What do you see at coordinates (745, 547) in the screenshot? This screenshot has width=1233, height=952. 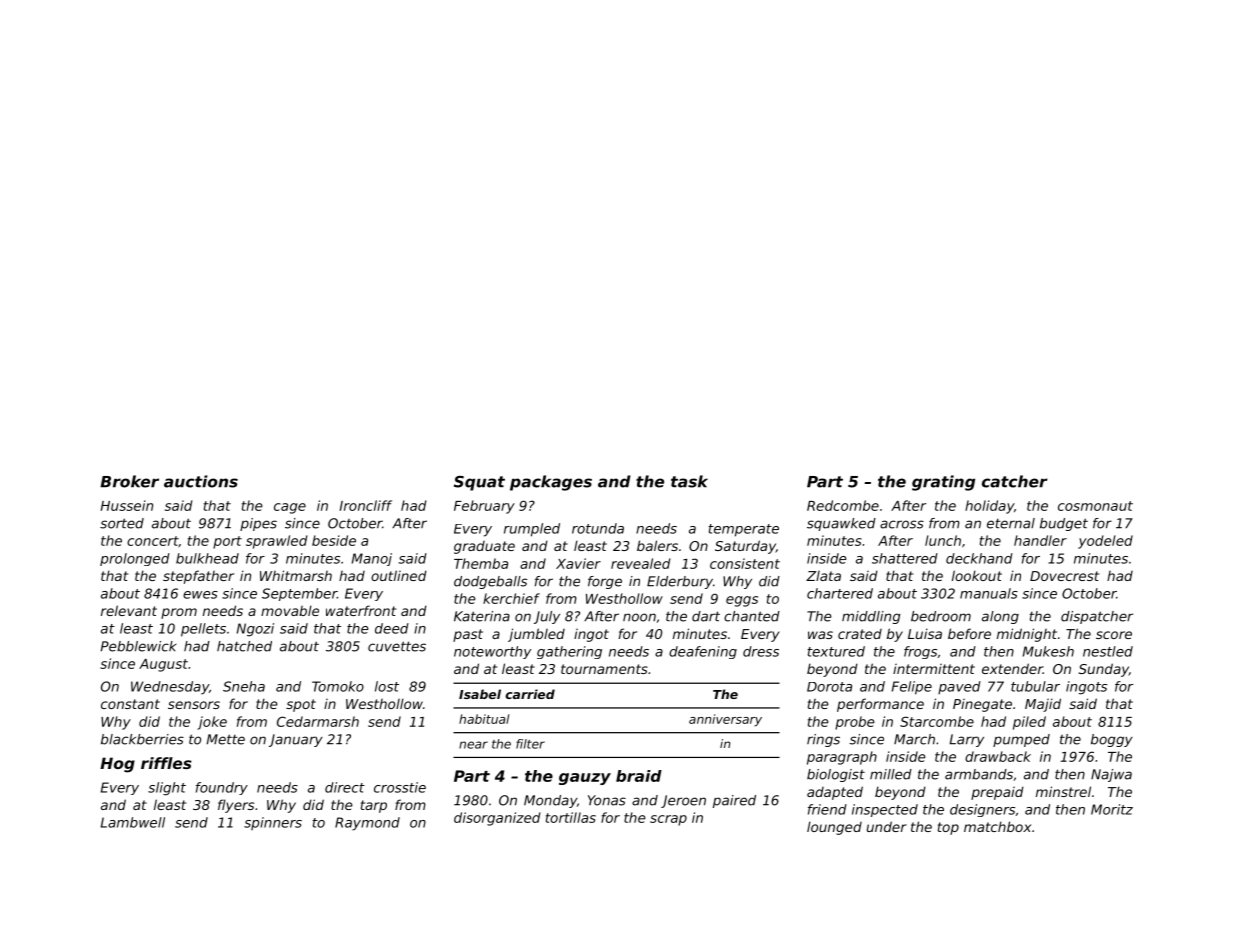 I see `Saturday` at bounding box center [745, 547].
